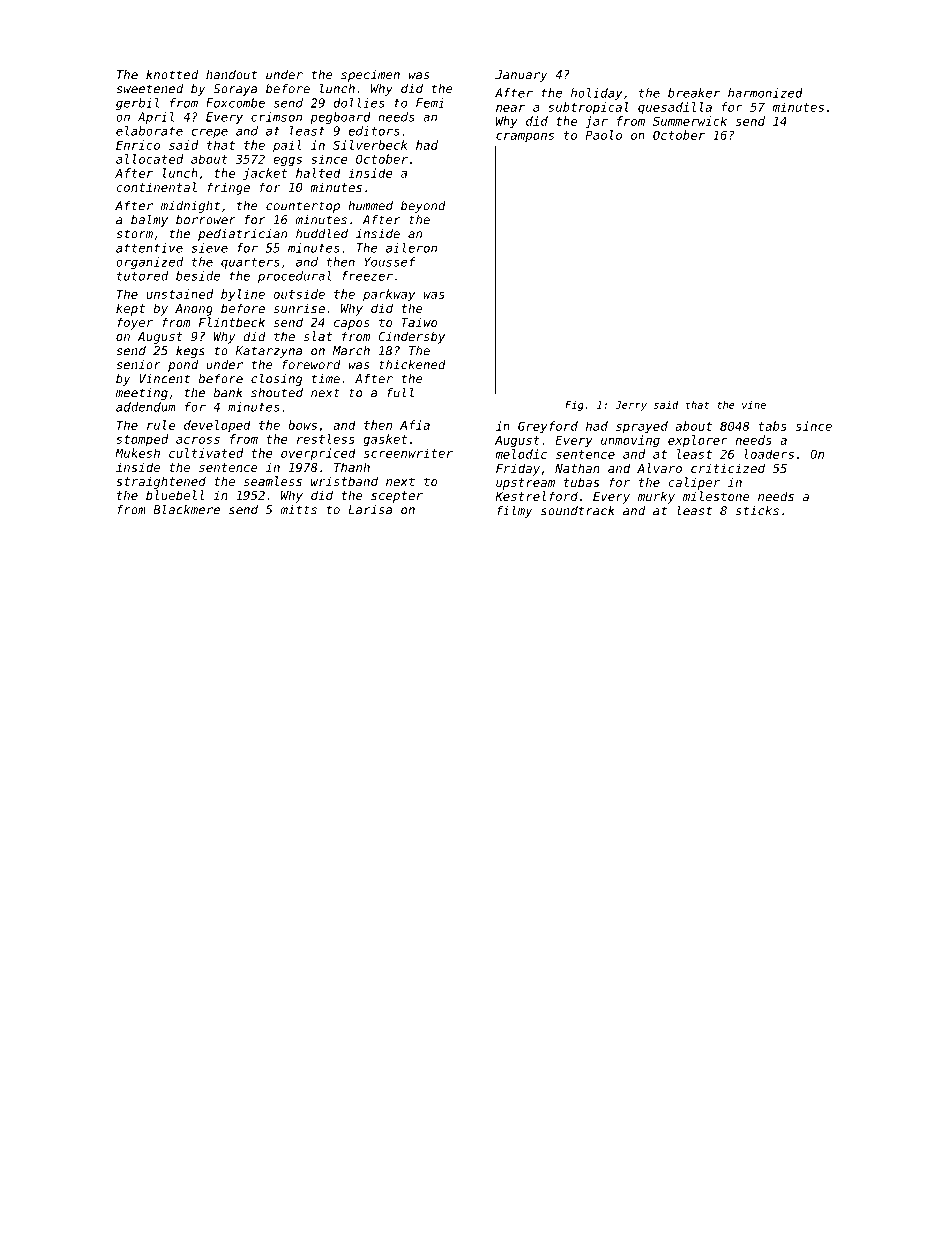 The height and width of the screenshot is (1233, 952). Describe the element at coordinates (149, 159) in the screenshot. I see `allocated` at that location.
